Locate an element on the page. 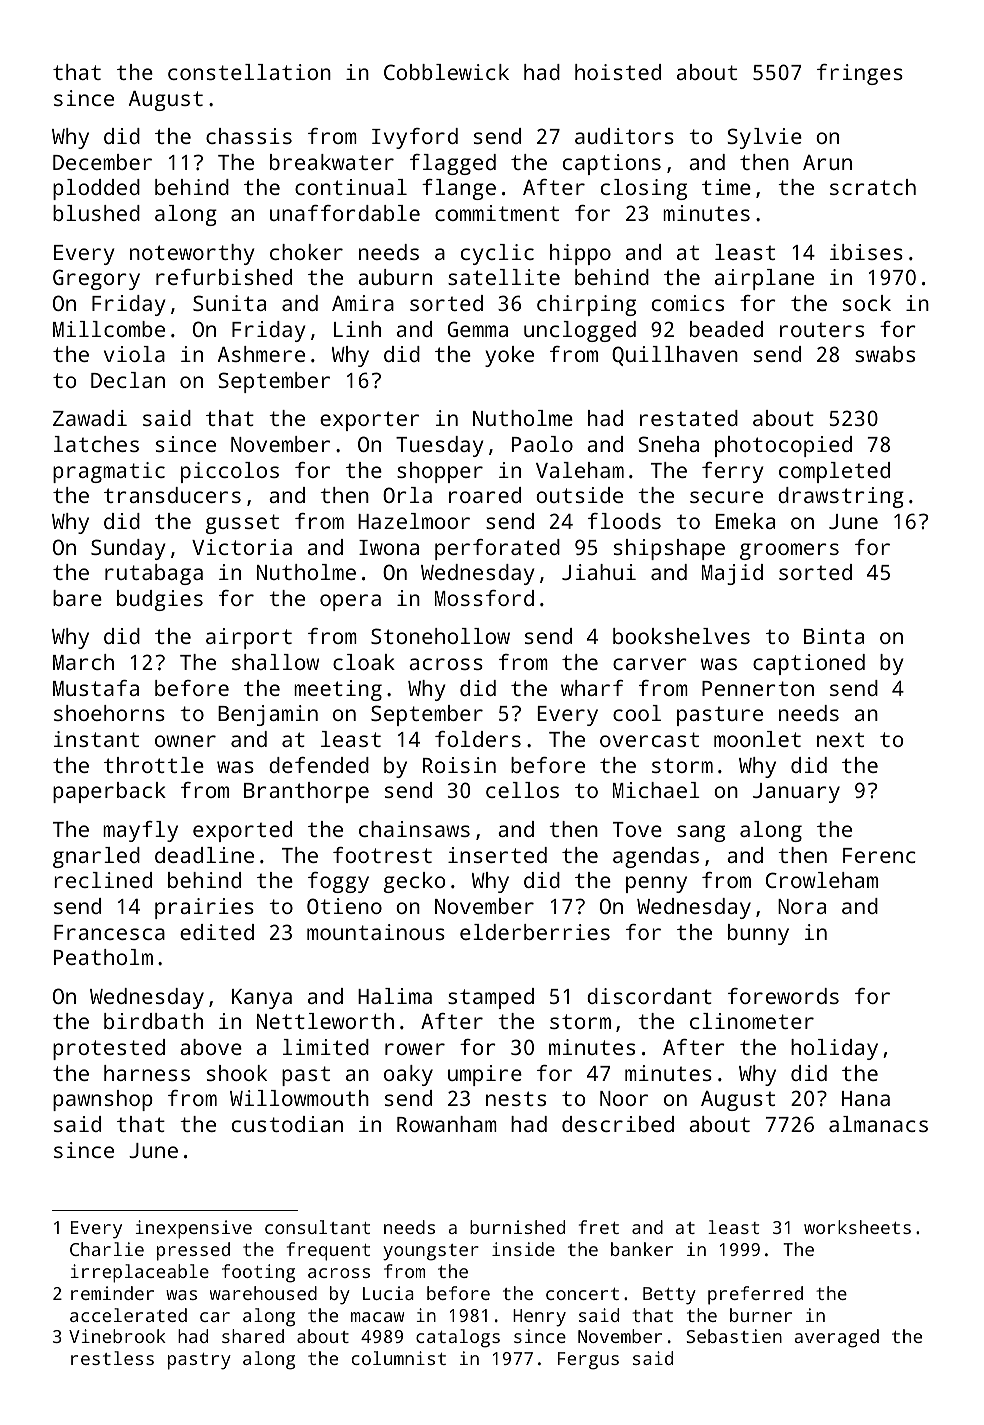  Sylvie is located at coordinates (764, 138).
